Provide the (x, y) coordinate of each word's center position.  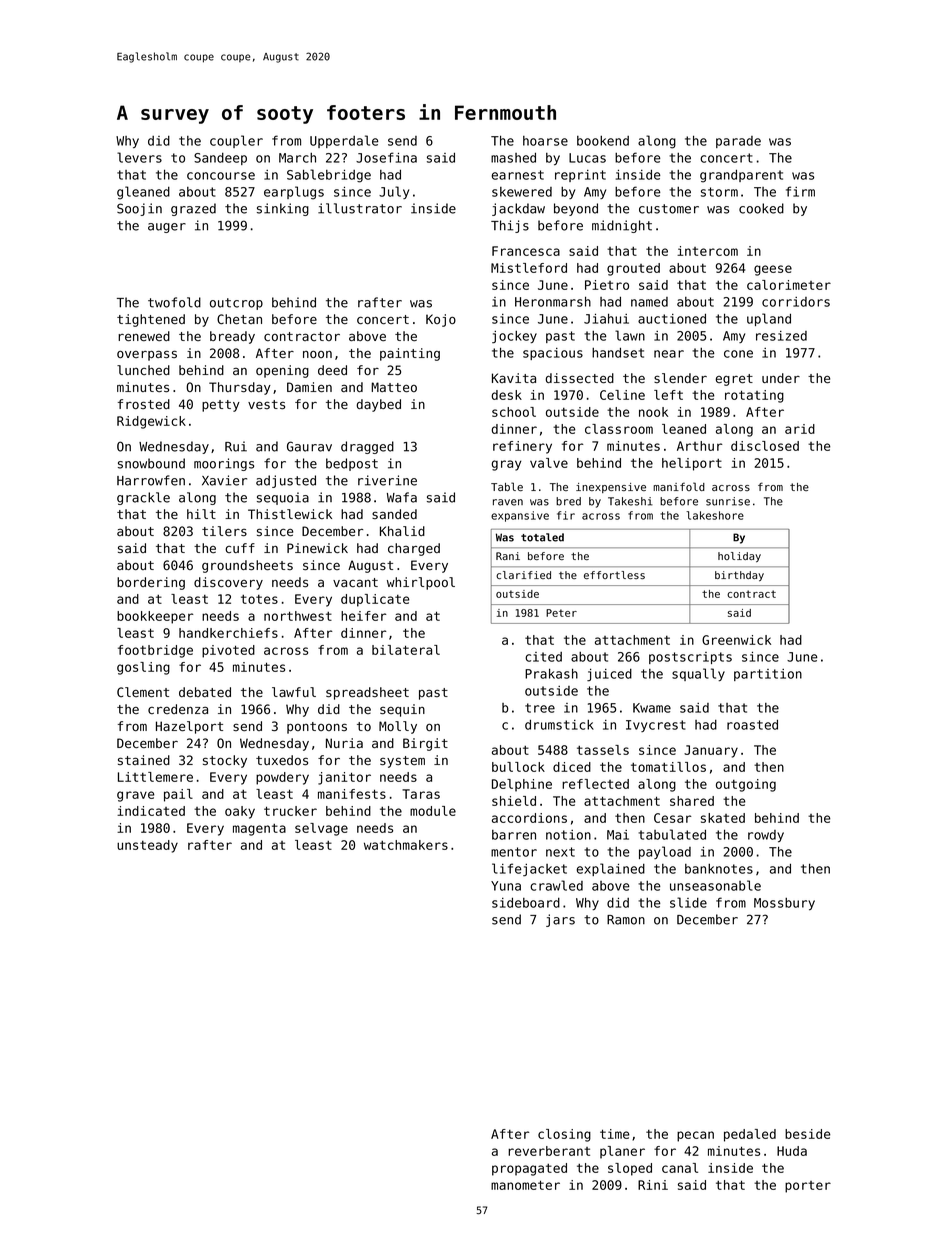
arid (800, 429)
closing (564, 1135)
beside (807, 1134)
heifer (363, 616)
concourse (221, 176)
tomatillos (668, 767)
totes (259, 599)
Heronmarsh (553, 302)
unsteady (147, 846)
